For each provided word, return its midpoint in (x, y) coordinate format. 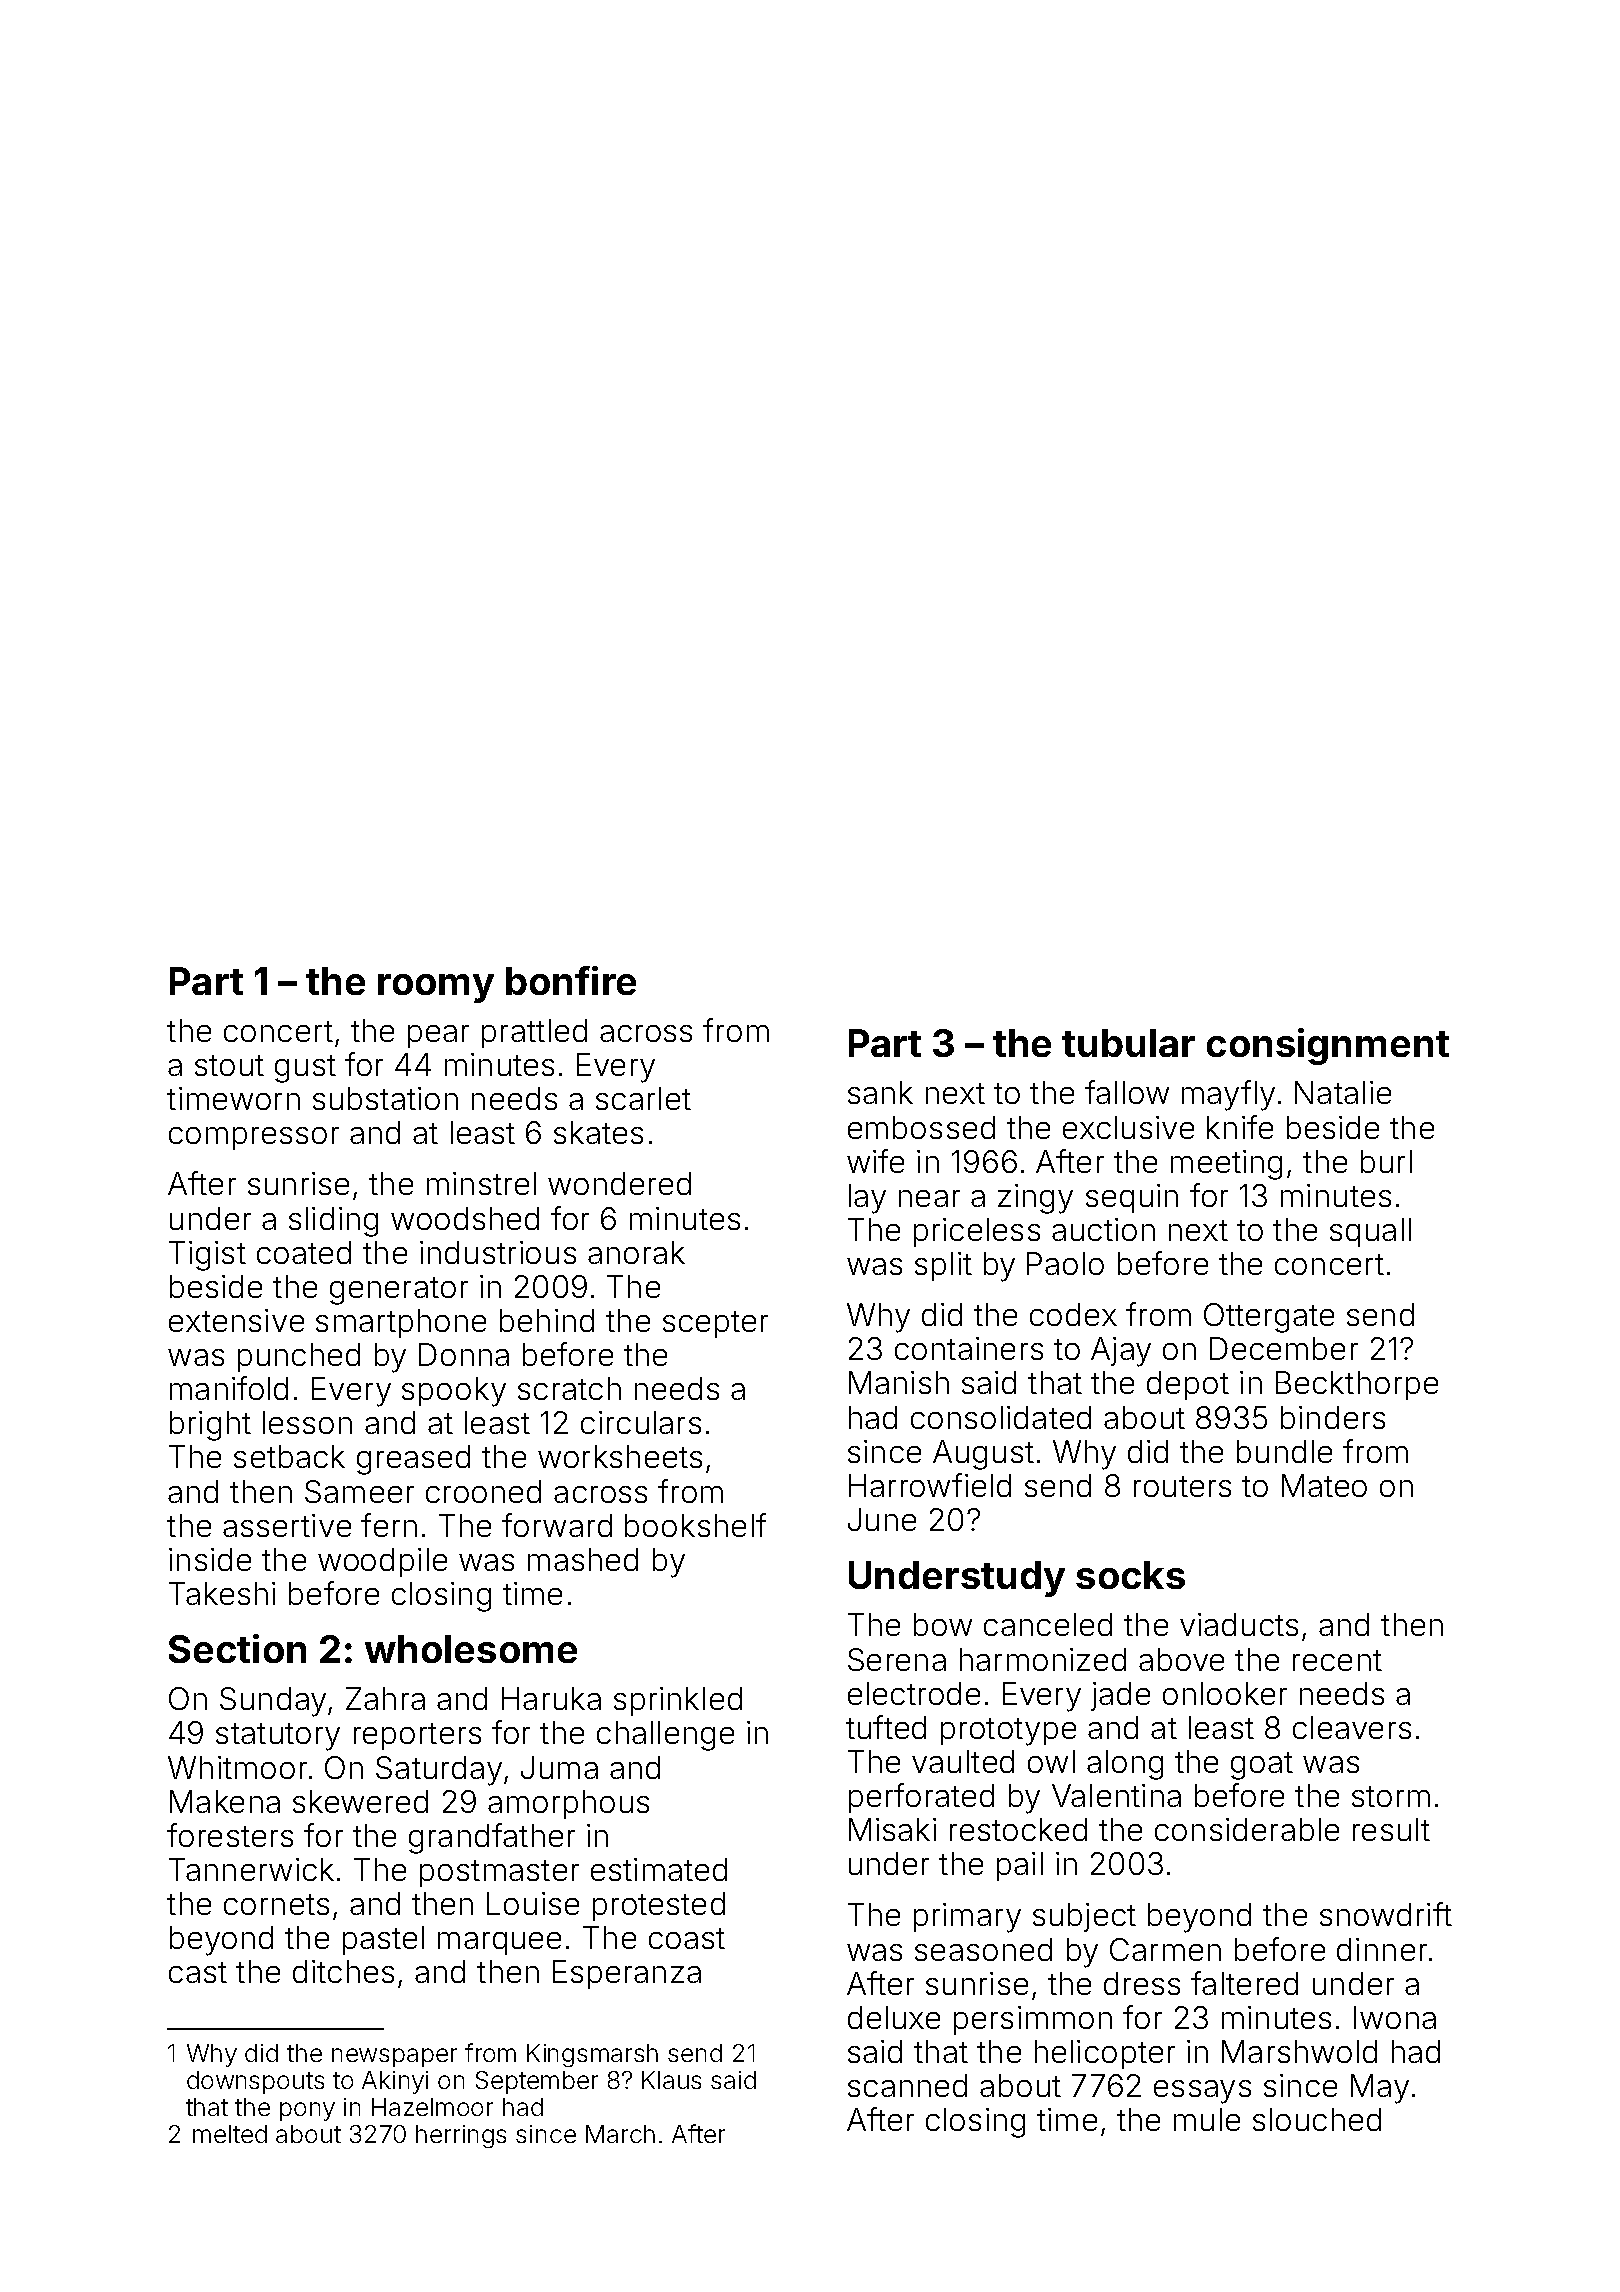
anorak (636, 1252)
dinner (1382, 1949)
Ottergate (1269, 1318)
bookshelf (695, 1525)
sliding (333, 1222)
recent (1337, 1660)
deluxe (894, 2017)
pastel (383, 1940)
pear (438, 1036)
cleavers (1352, 1727)
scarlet (643, 1098)
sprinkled (678, 1701)
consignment (1328, 1046)
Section (237, 1648)
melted (230, 2134)
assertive (287, 1525)
